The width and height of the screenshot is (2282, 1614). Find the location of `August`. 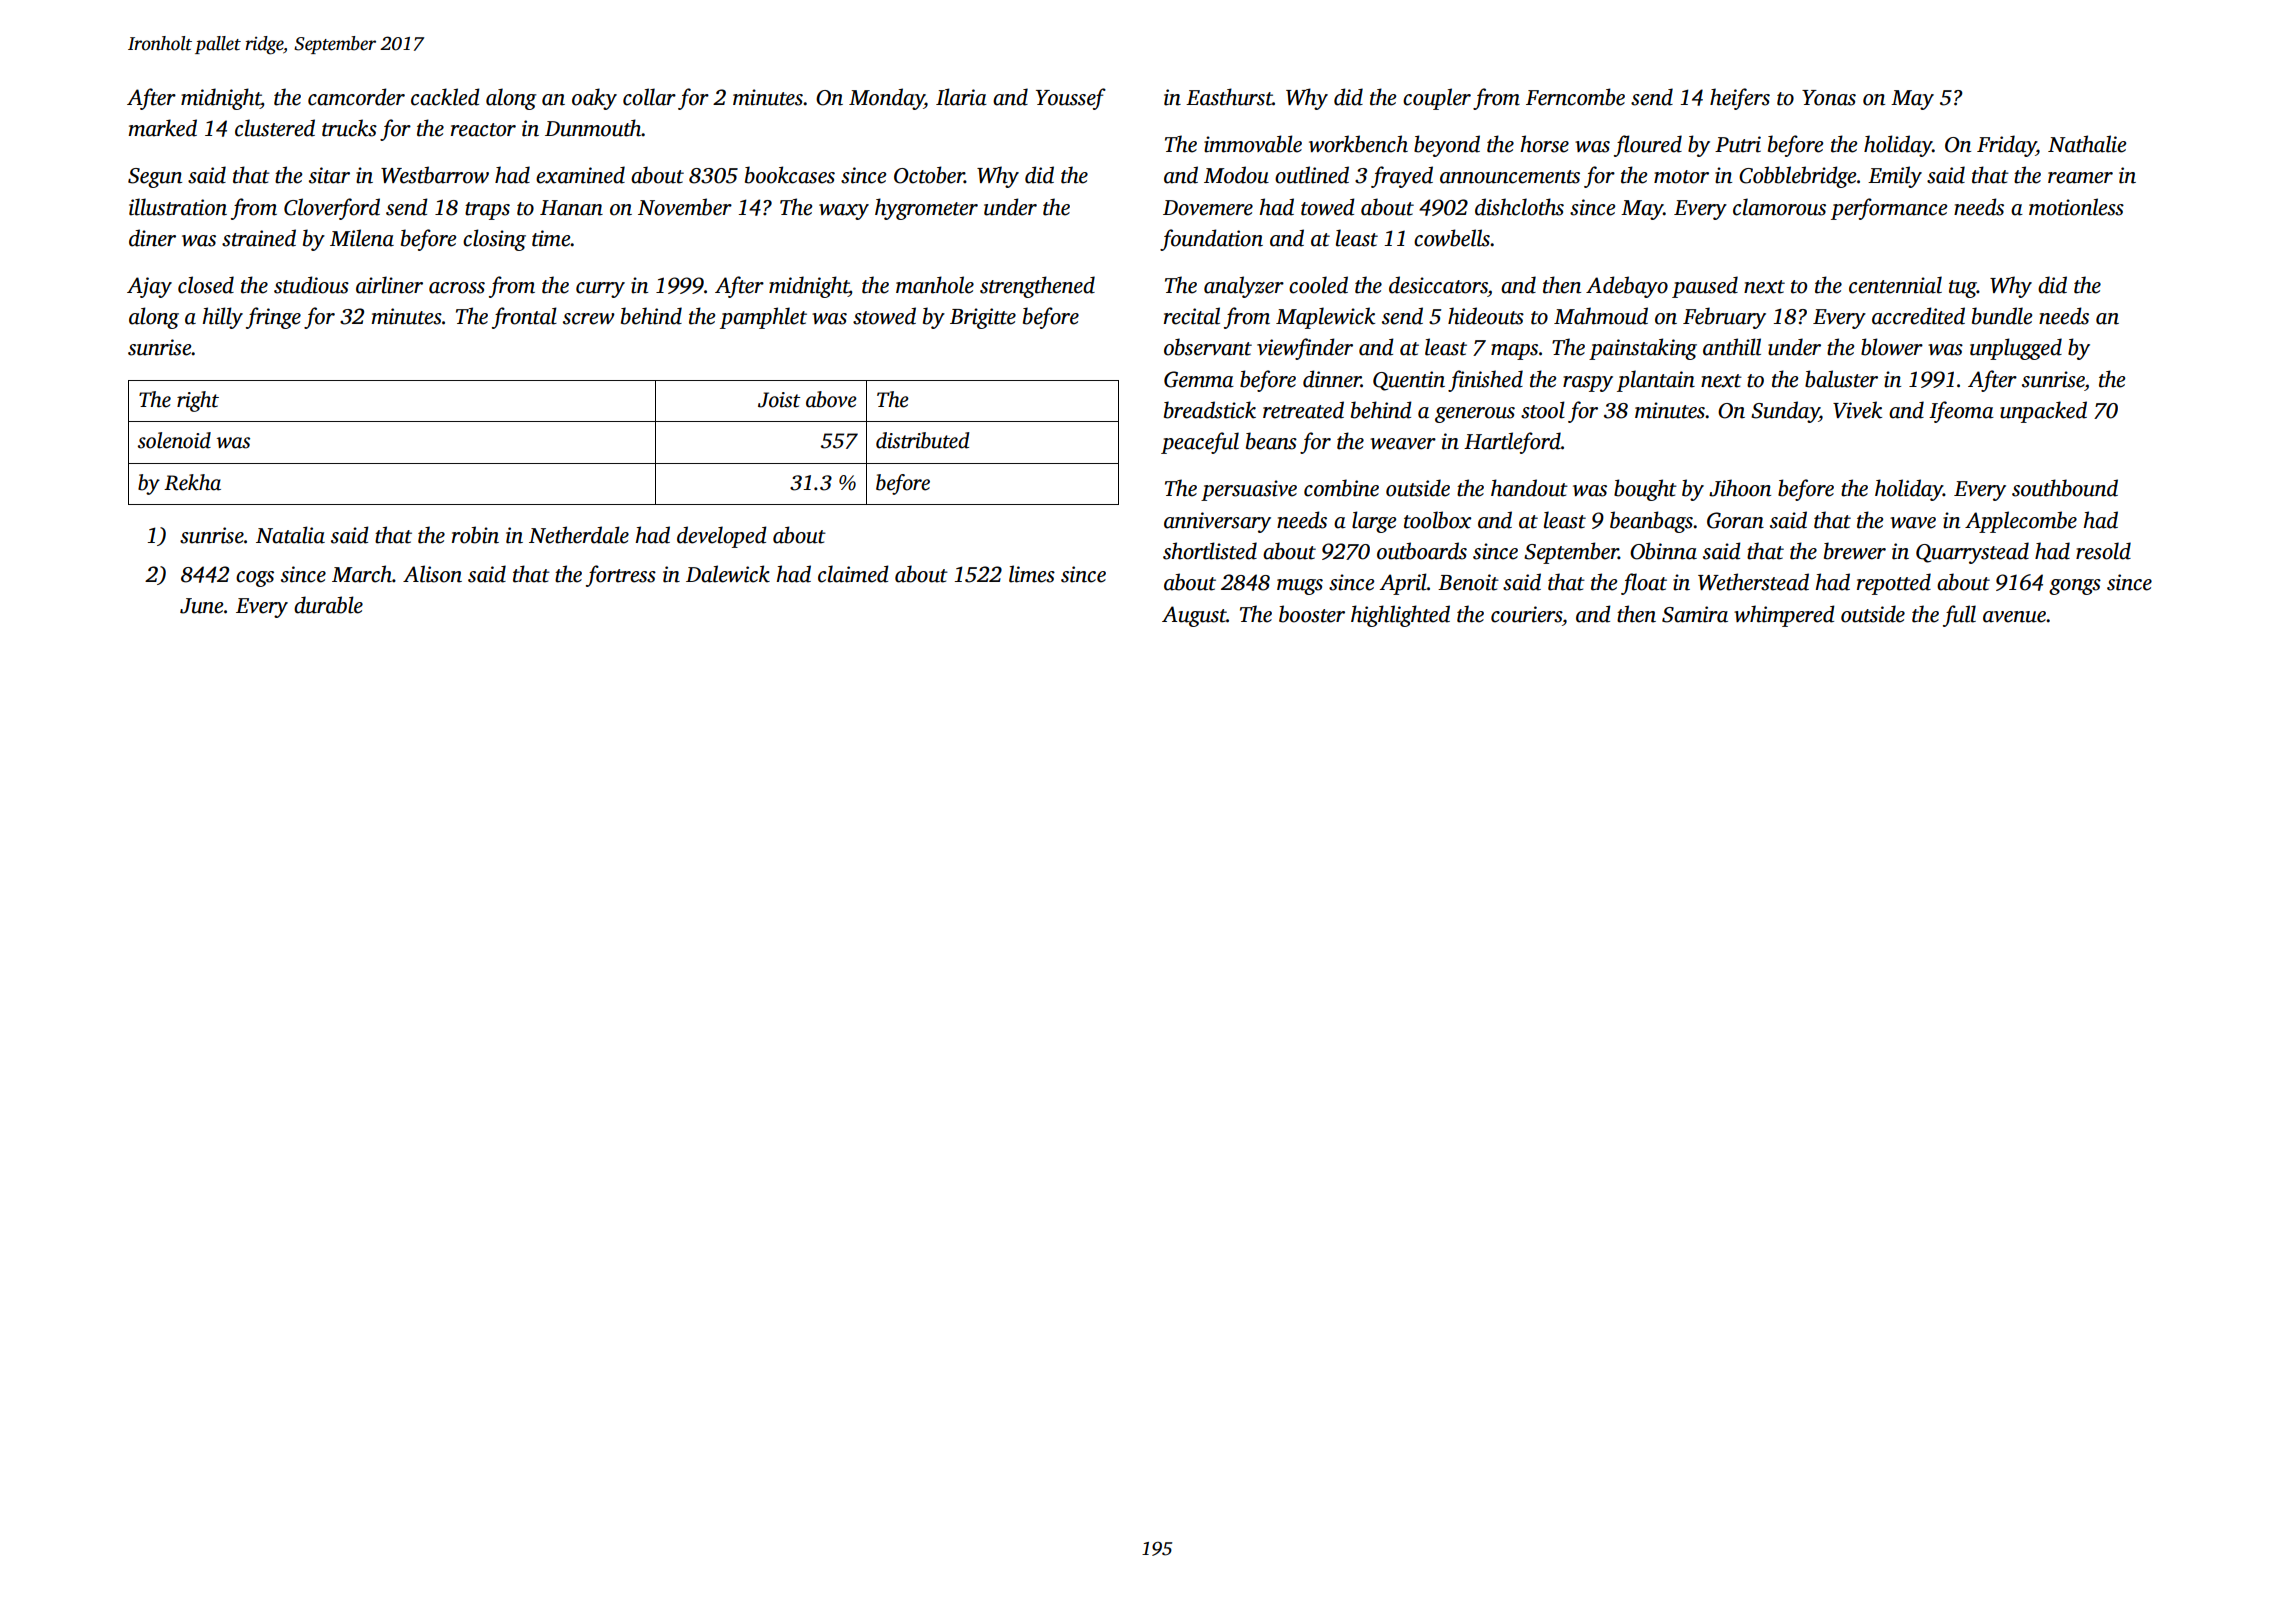

August is located at coordinates (1194, 616).
